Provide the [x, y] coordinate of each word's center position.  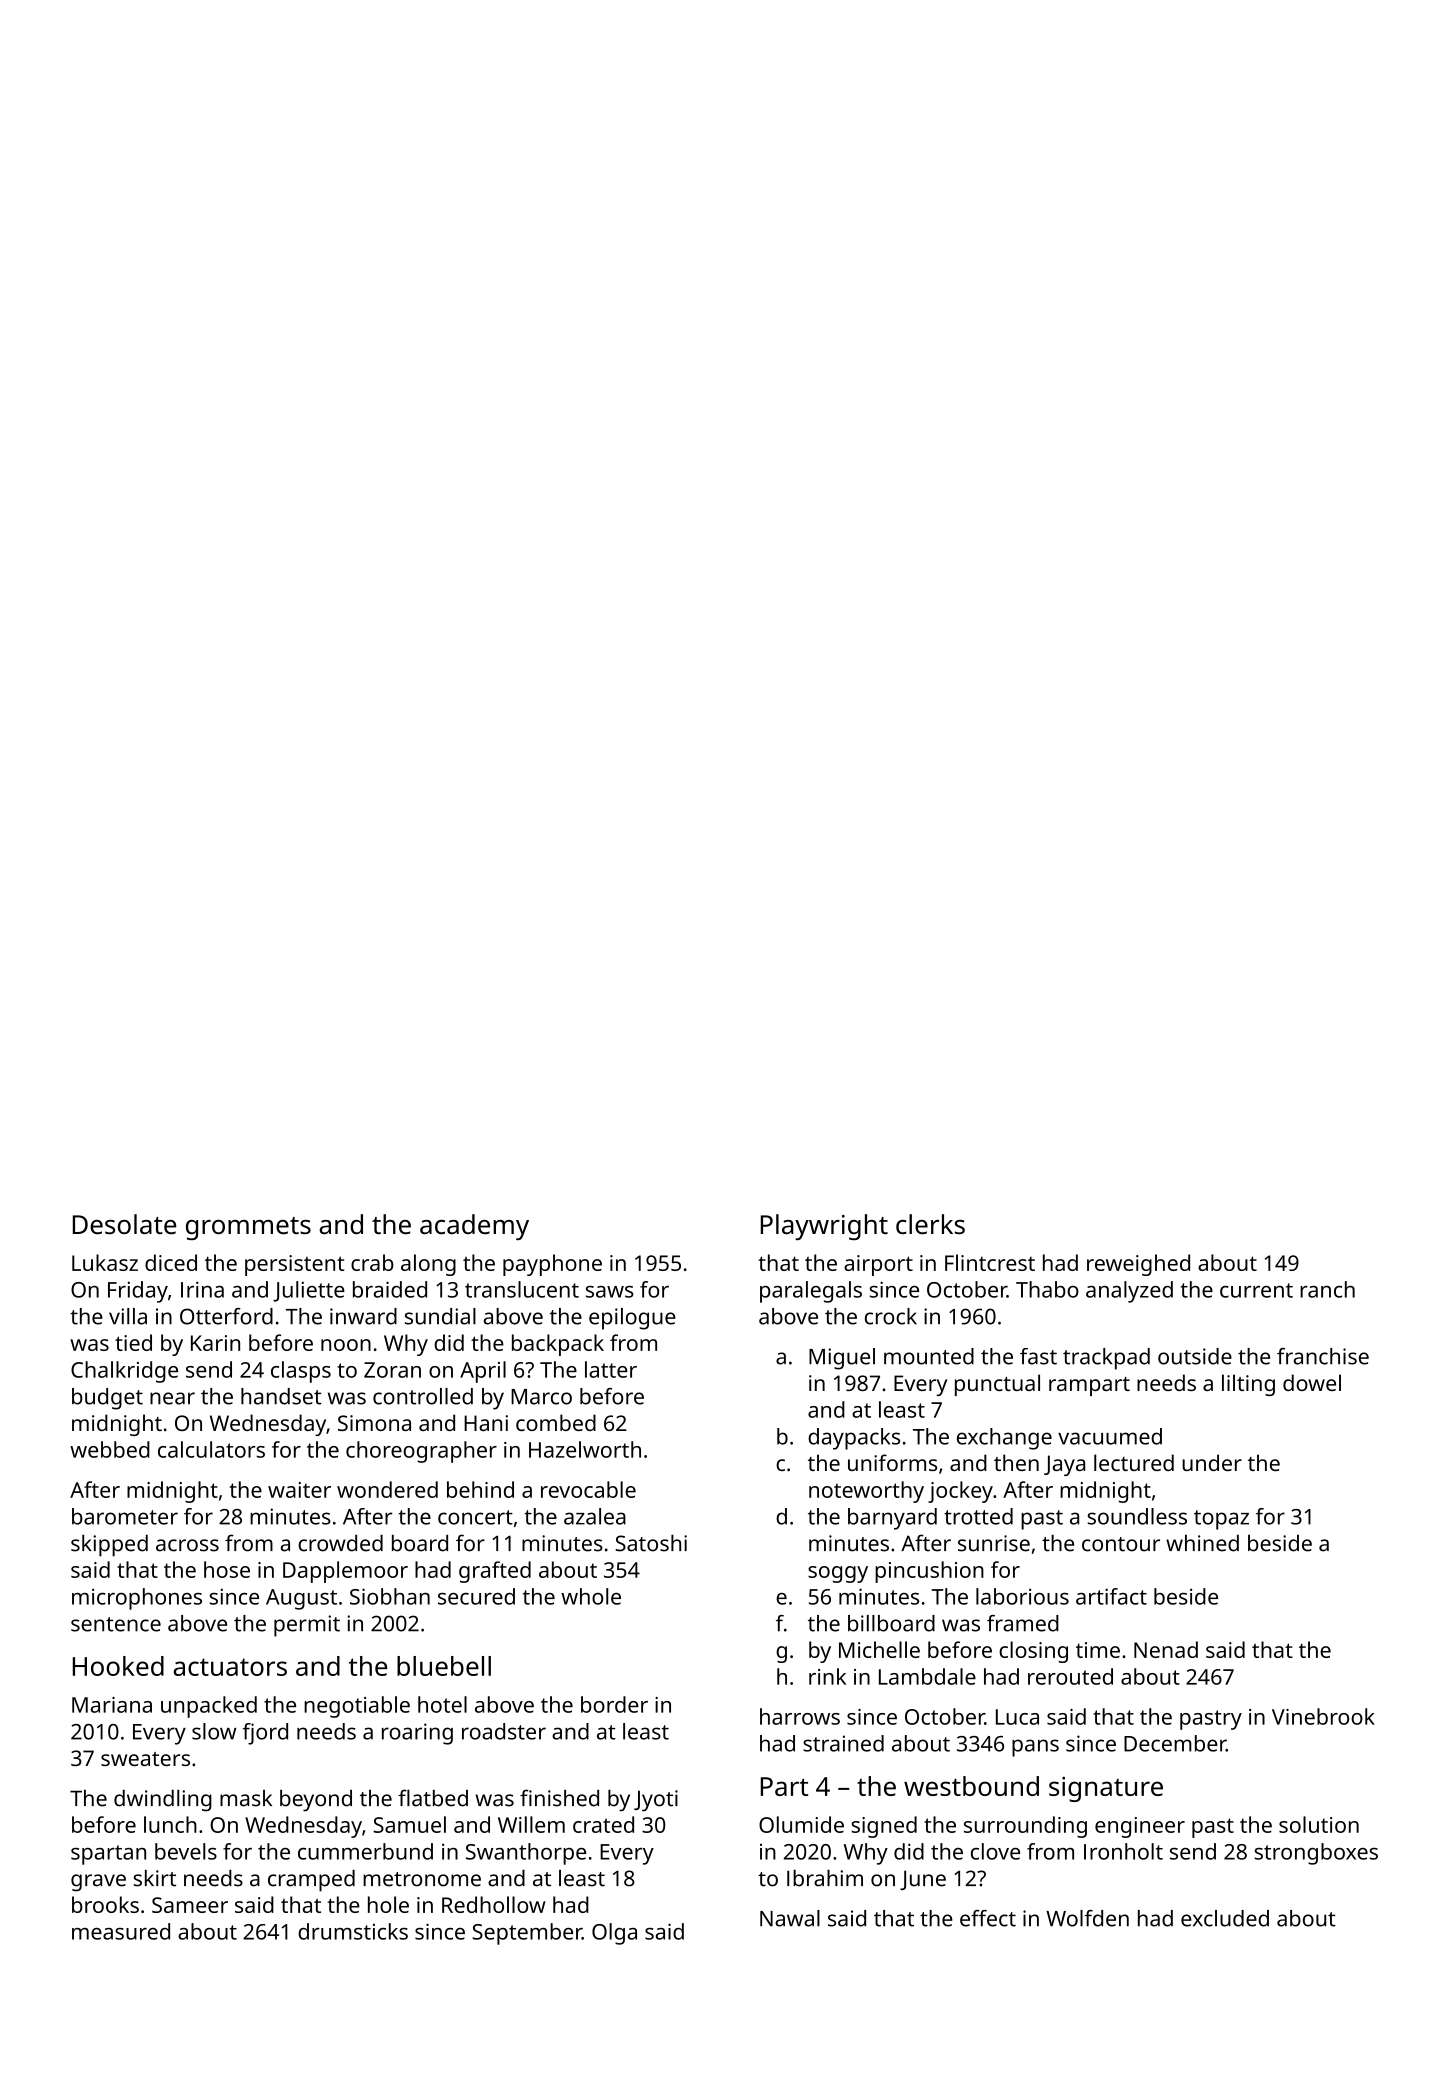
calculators [211, 1449]
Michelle [879, 1649]
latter [611, 1369]
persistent [294, 1265]
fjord [265, 1734]
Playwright [824, 1227]
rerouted [1070, 1676]
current [1256, 1290]
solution [1319, 1824]
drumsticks [353, 1931]
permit [307, 1626]
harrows [800, 1716]
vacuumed [1110, 1436]
